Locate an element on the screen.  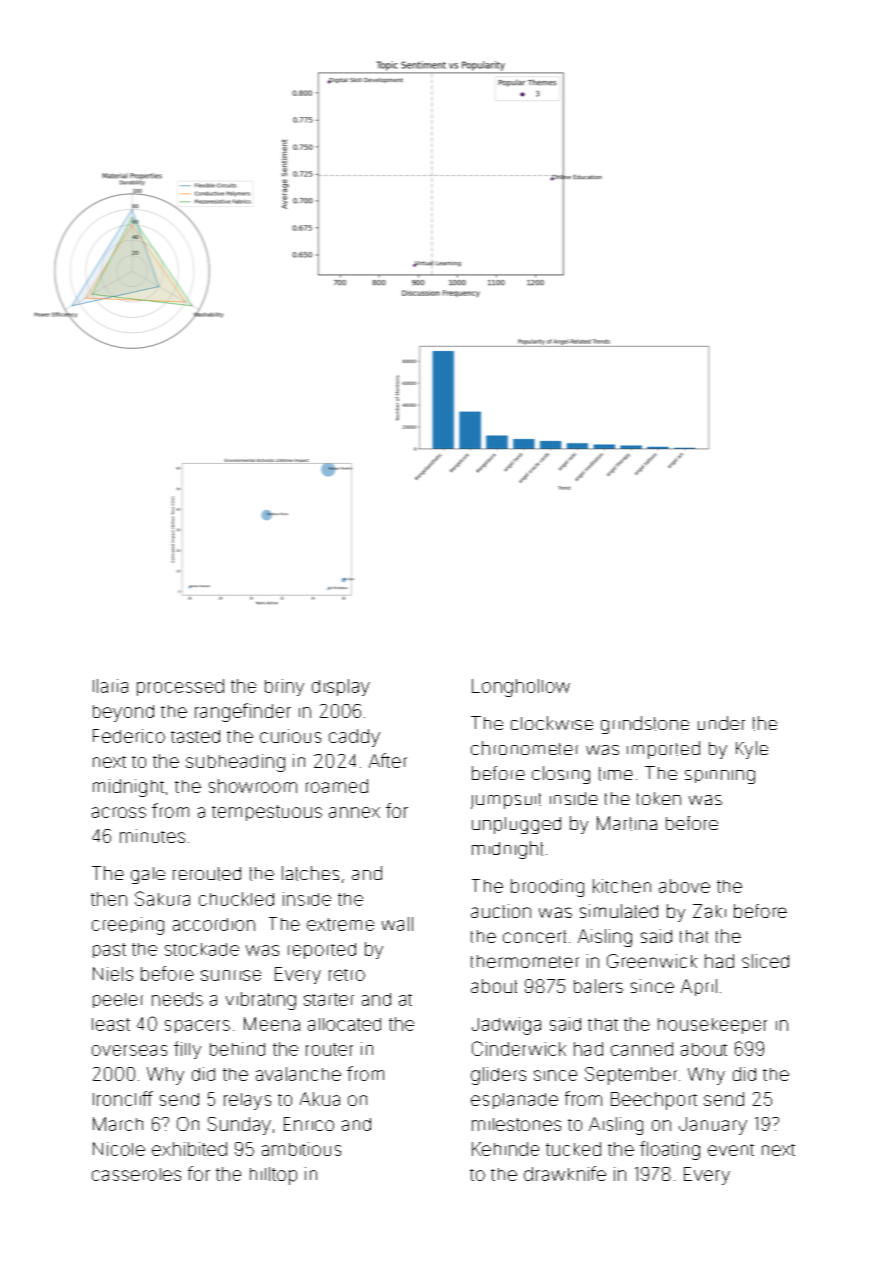
event is located at coordinates (731, 1150).
